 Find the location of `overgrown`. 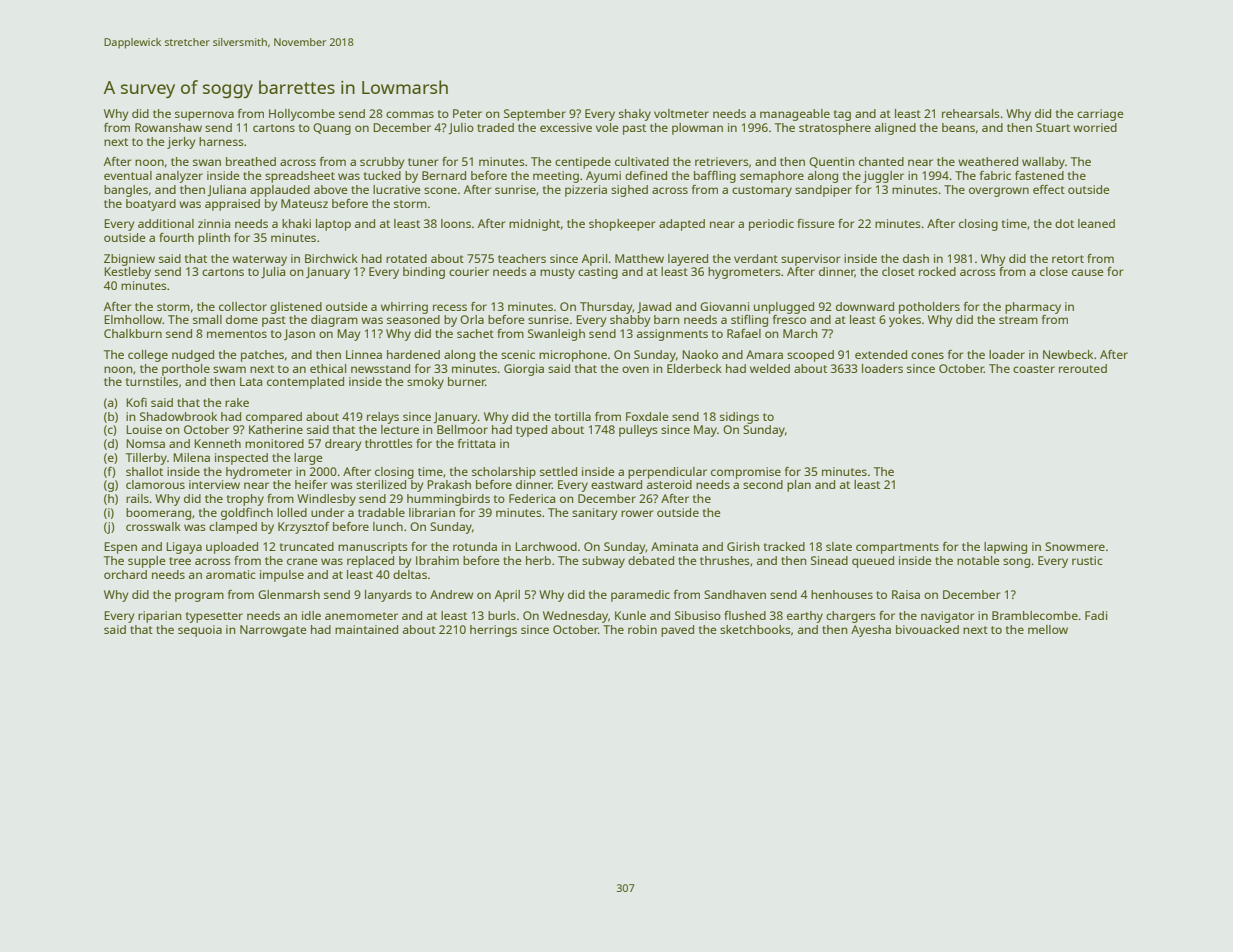

overgrown is located at coordinates (999, 192).
